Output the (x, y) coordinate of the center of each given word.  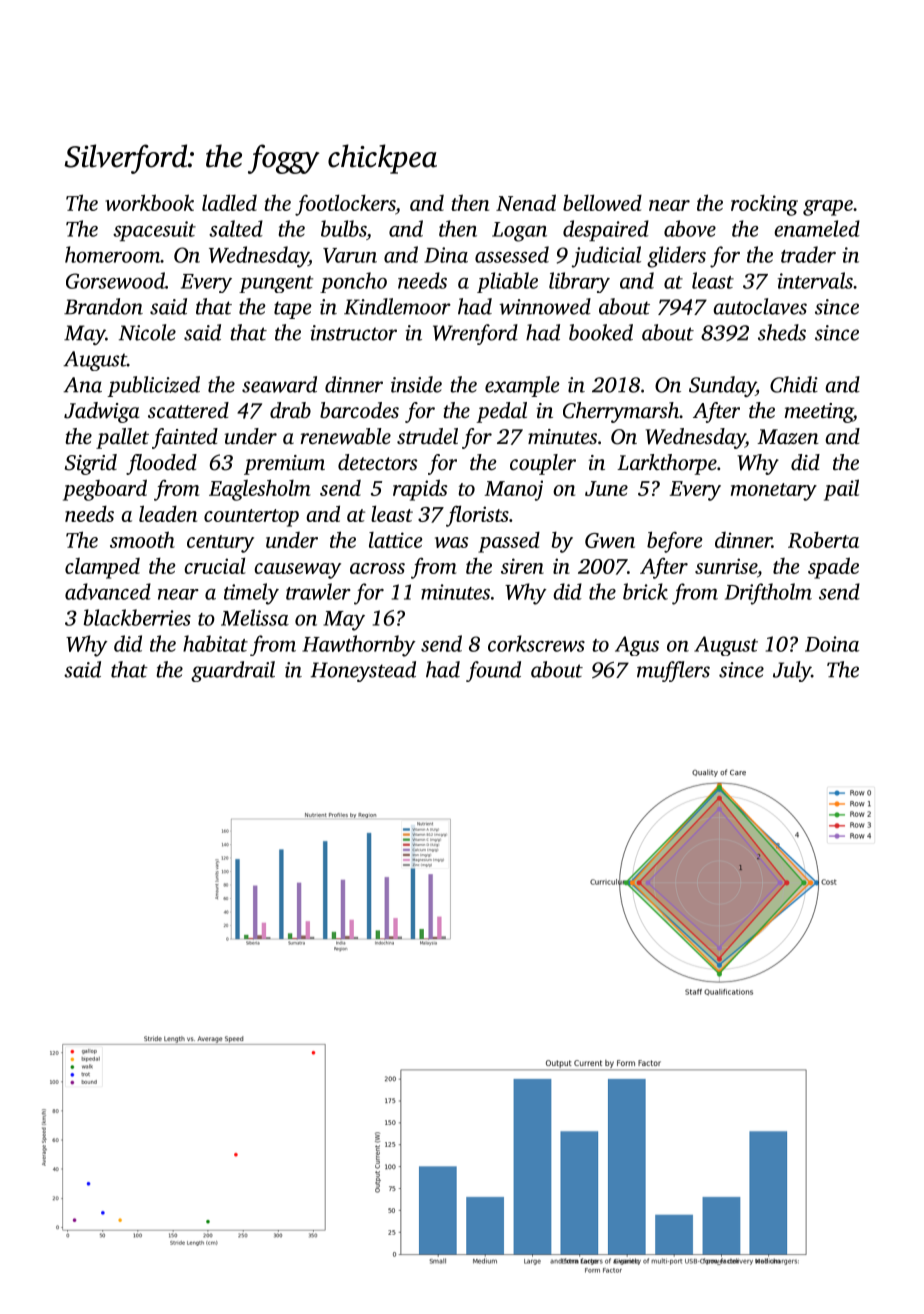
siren (522, 566)
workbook (149, 202)
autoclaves (760, 306)
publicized (153, 386)
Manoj (514, 490)
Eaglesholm (260, 490)
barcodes (359, 410)
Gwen (610, 540)
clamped (102, 568)
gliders (676, 257)
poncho (353, 282)
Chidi (794, 384)
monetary (774, 492)
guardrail (233, 671)
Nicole (147, 332)
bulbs (343, 228)
